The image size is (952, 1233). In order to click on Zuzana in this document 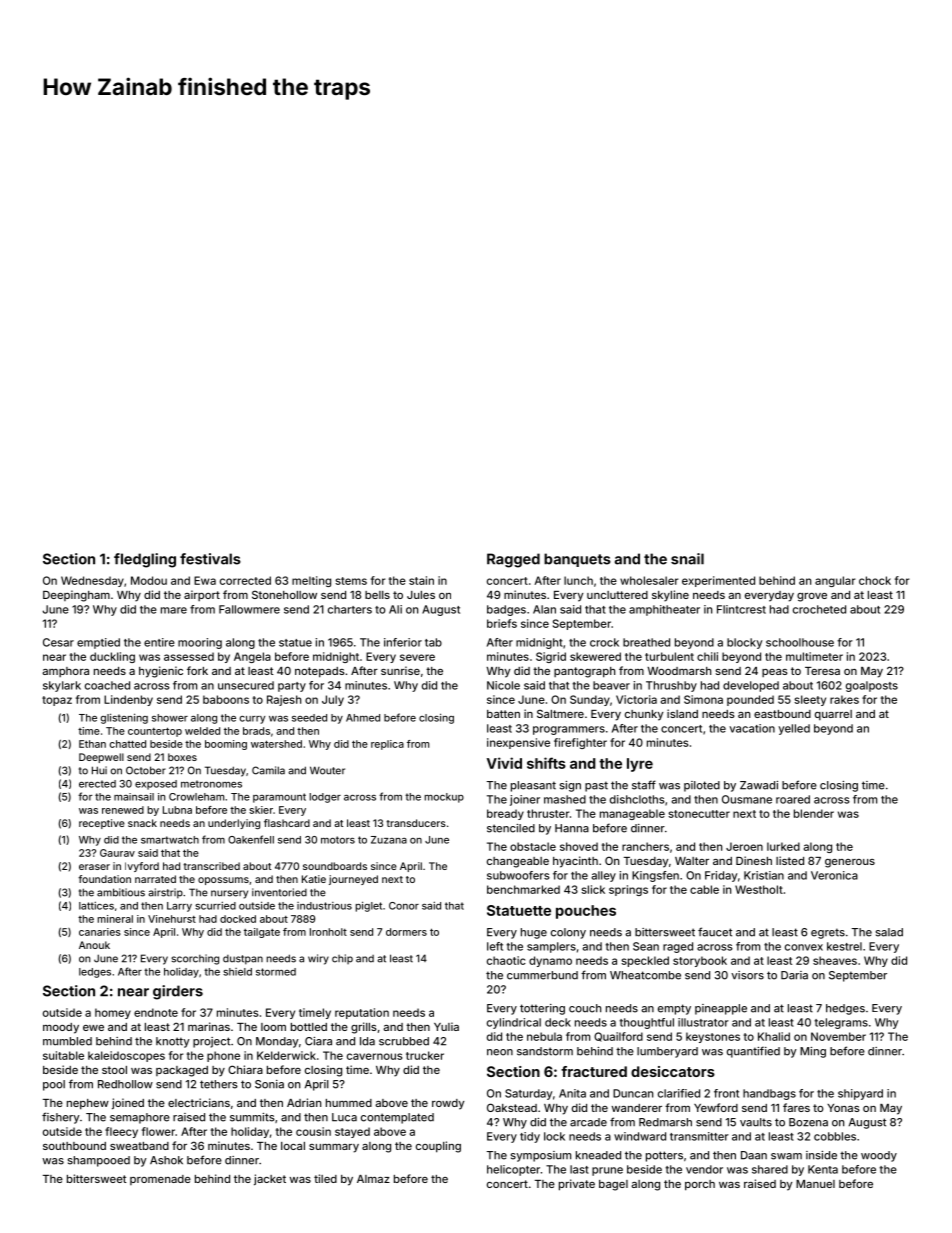, I will do `click(389, 840)`.
